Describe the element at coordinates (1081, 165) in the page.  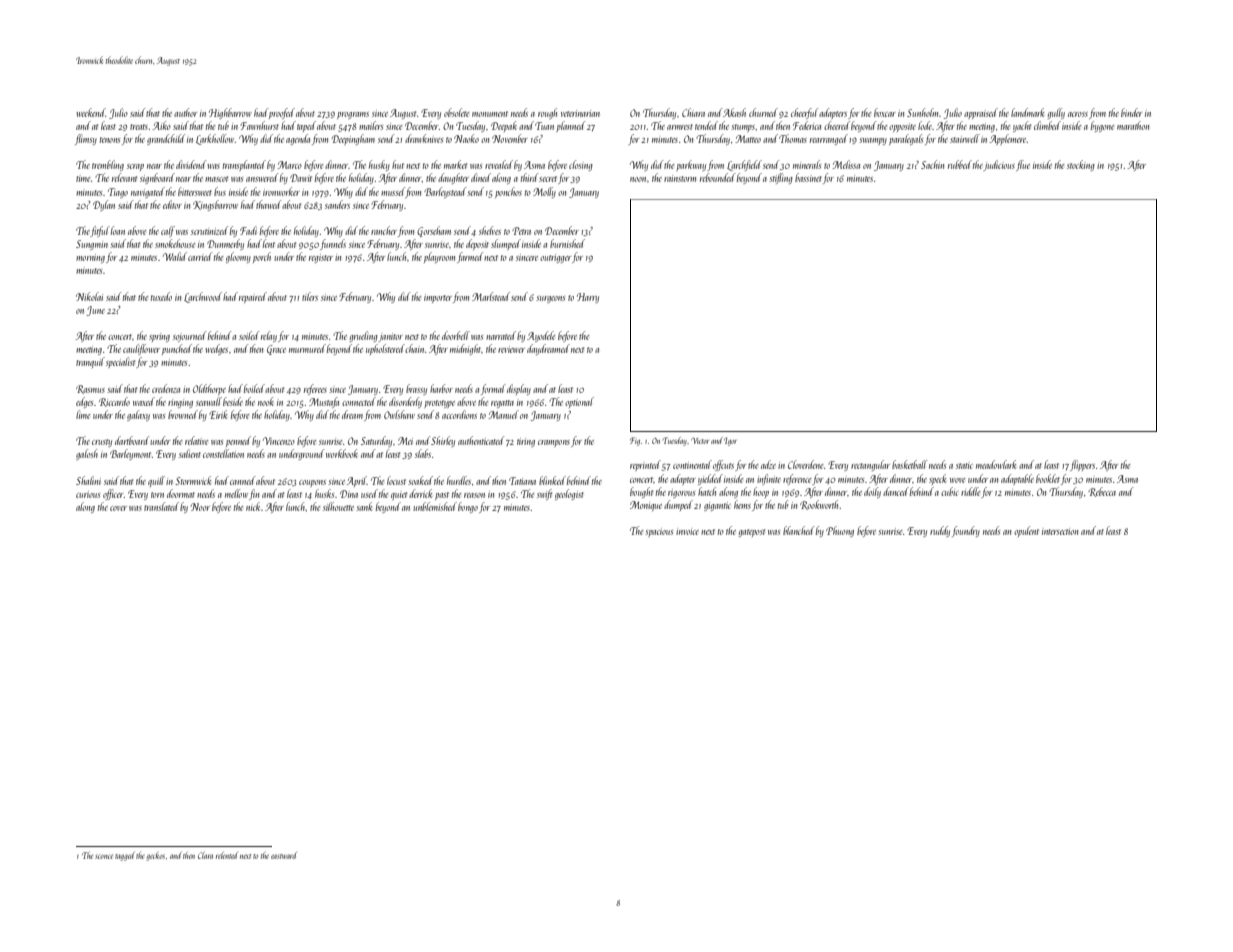
I see `stocking` at that location.
